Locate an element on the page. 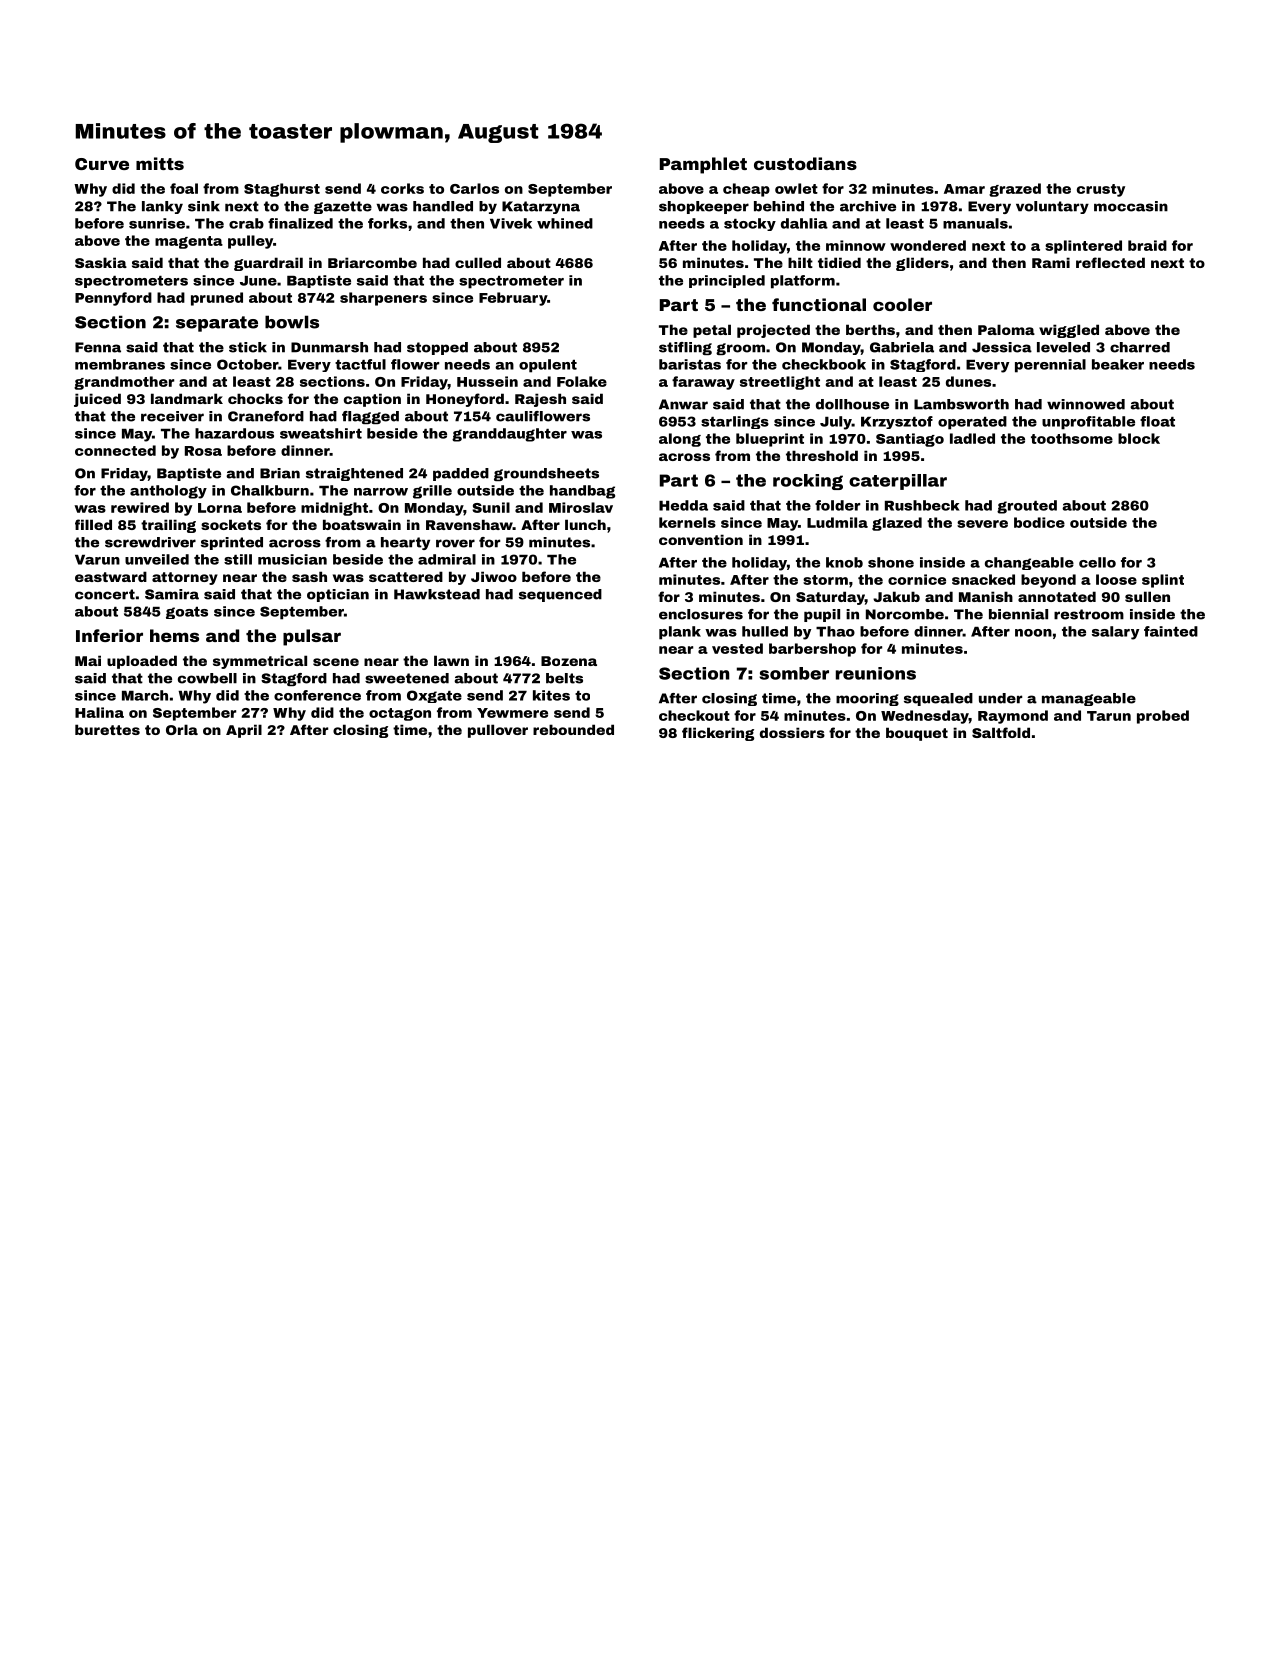 The image size is (1283, 1661). block is located at coordinates (1139, 438).
